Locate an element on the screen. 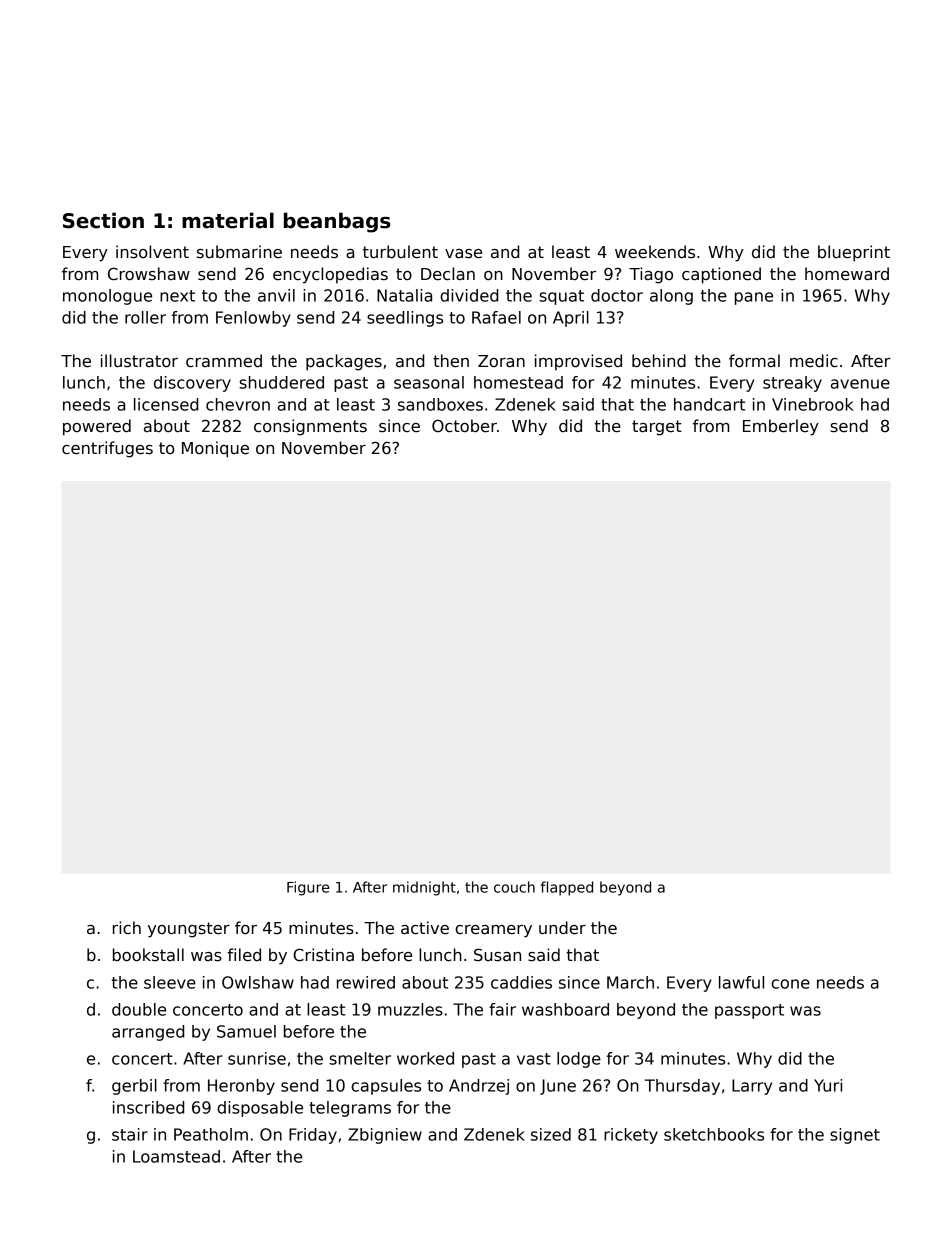 The height and width of the screenshot is (1233, 952). Emberley is located at coordinates (781, 427).
